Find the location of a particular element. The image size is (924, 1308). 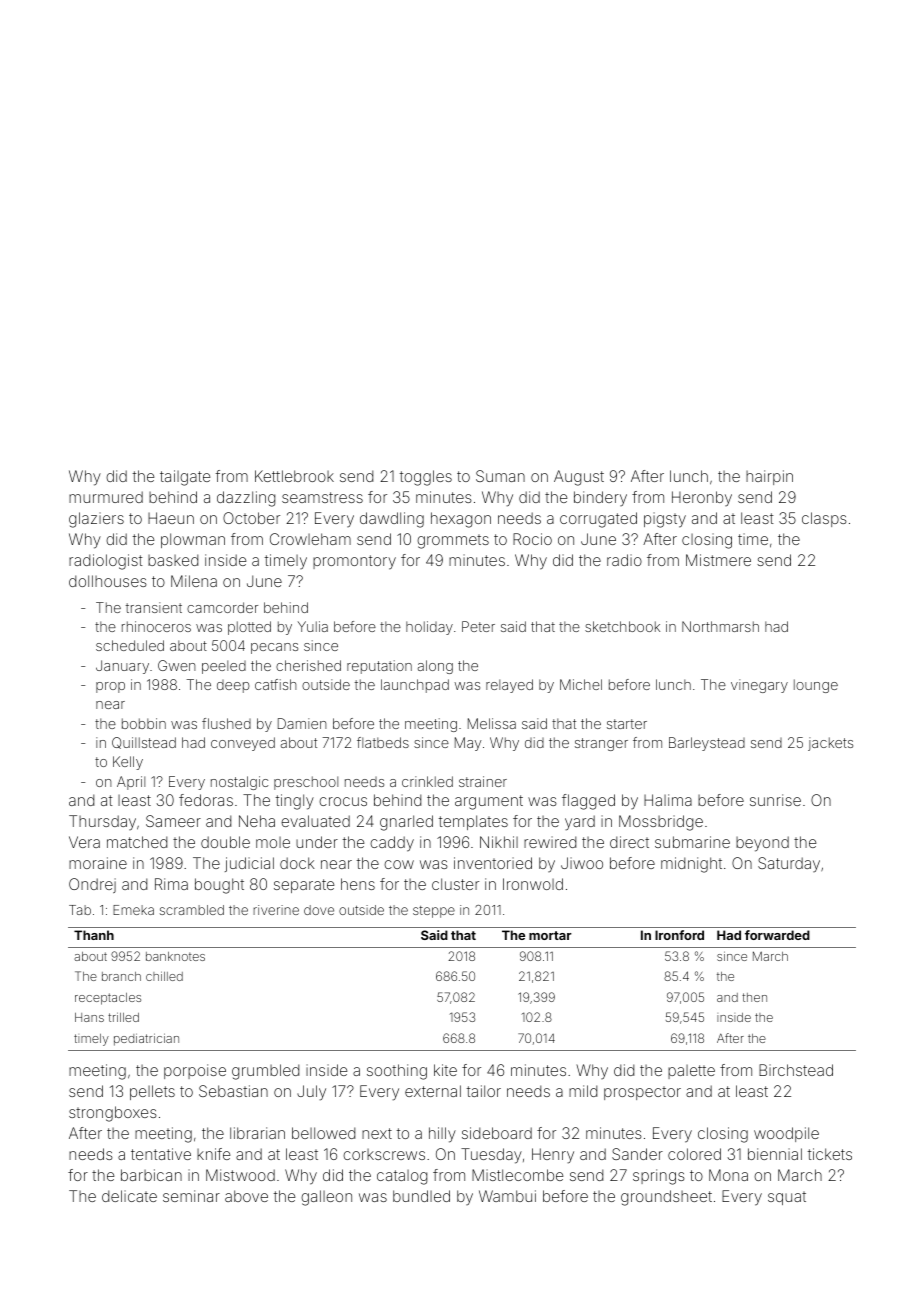

bobbin is located at coordinates (144, 723).
